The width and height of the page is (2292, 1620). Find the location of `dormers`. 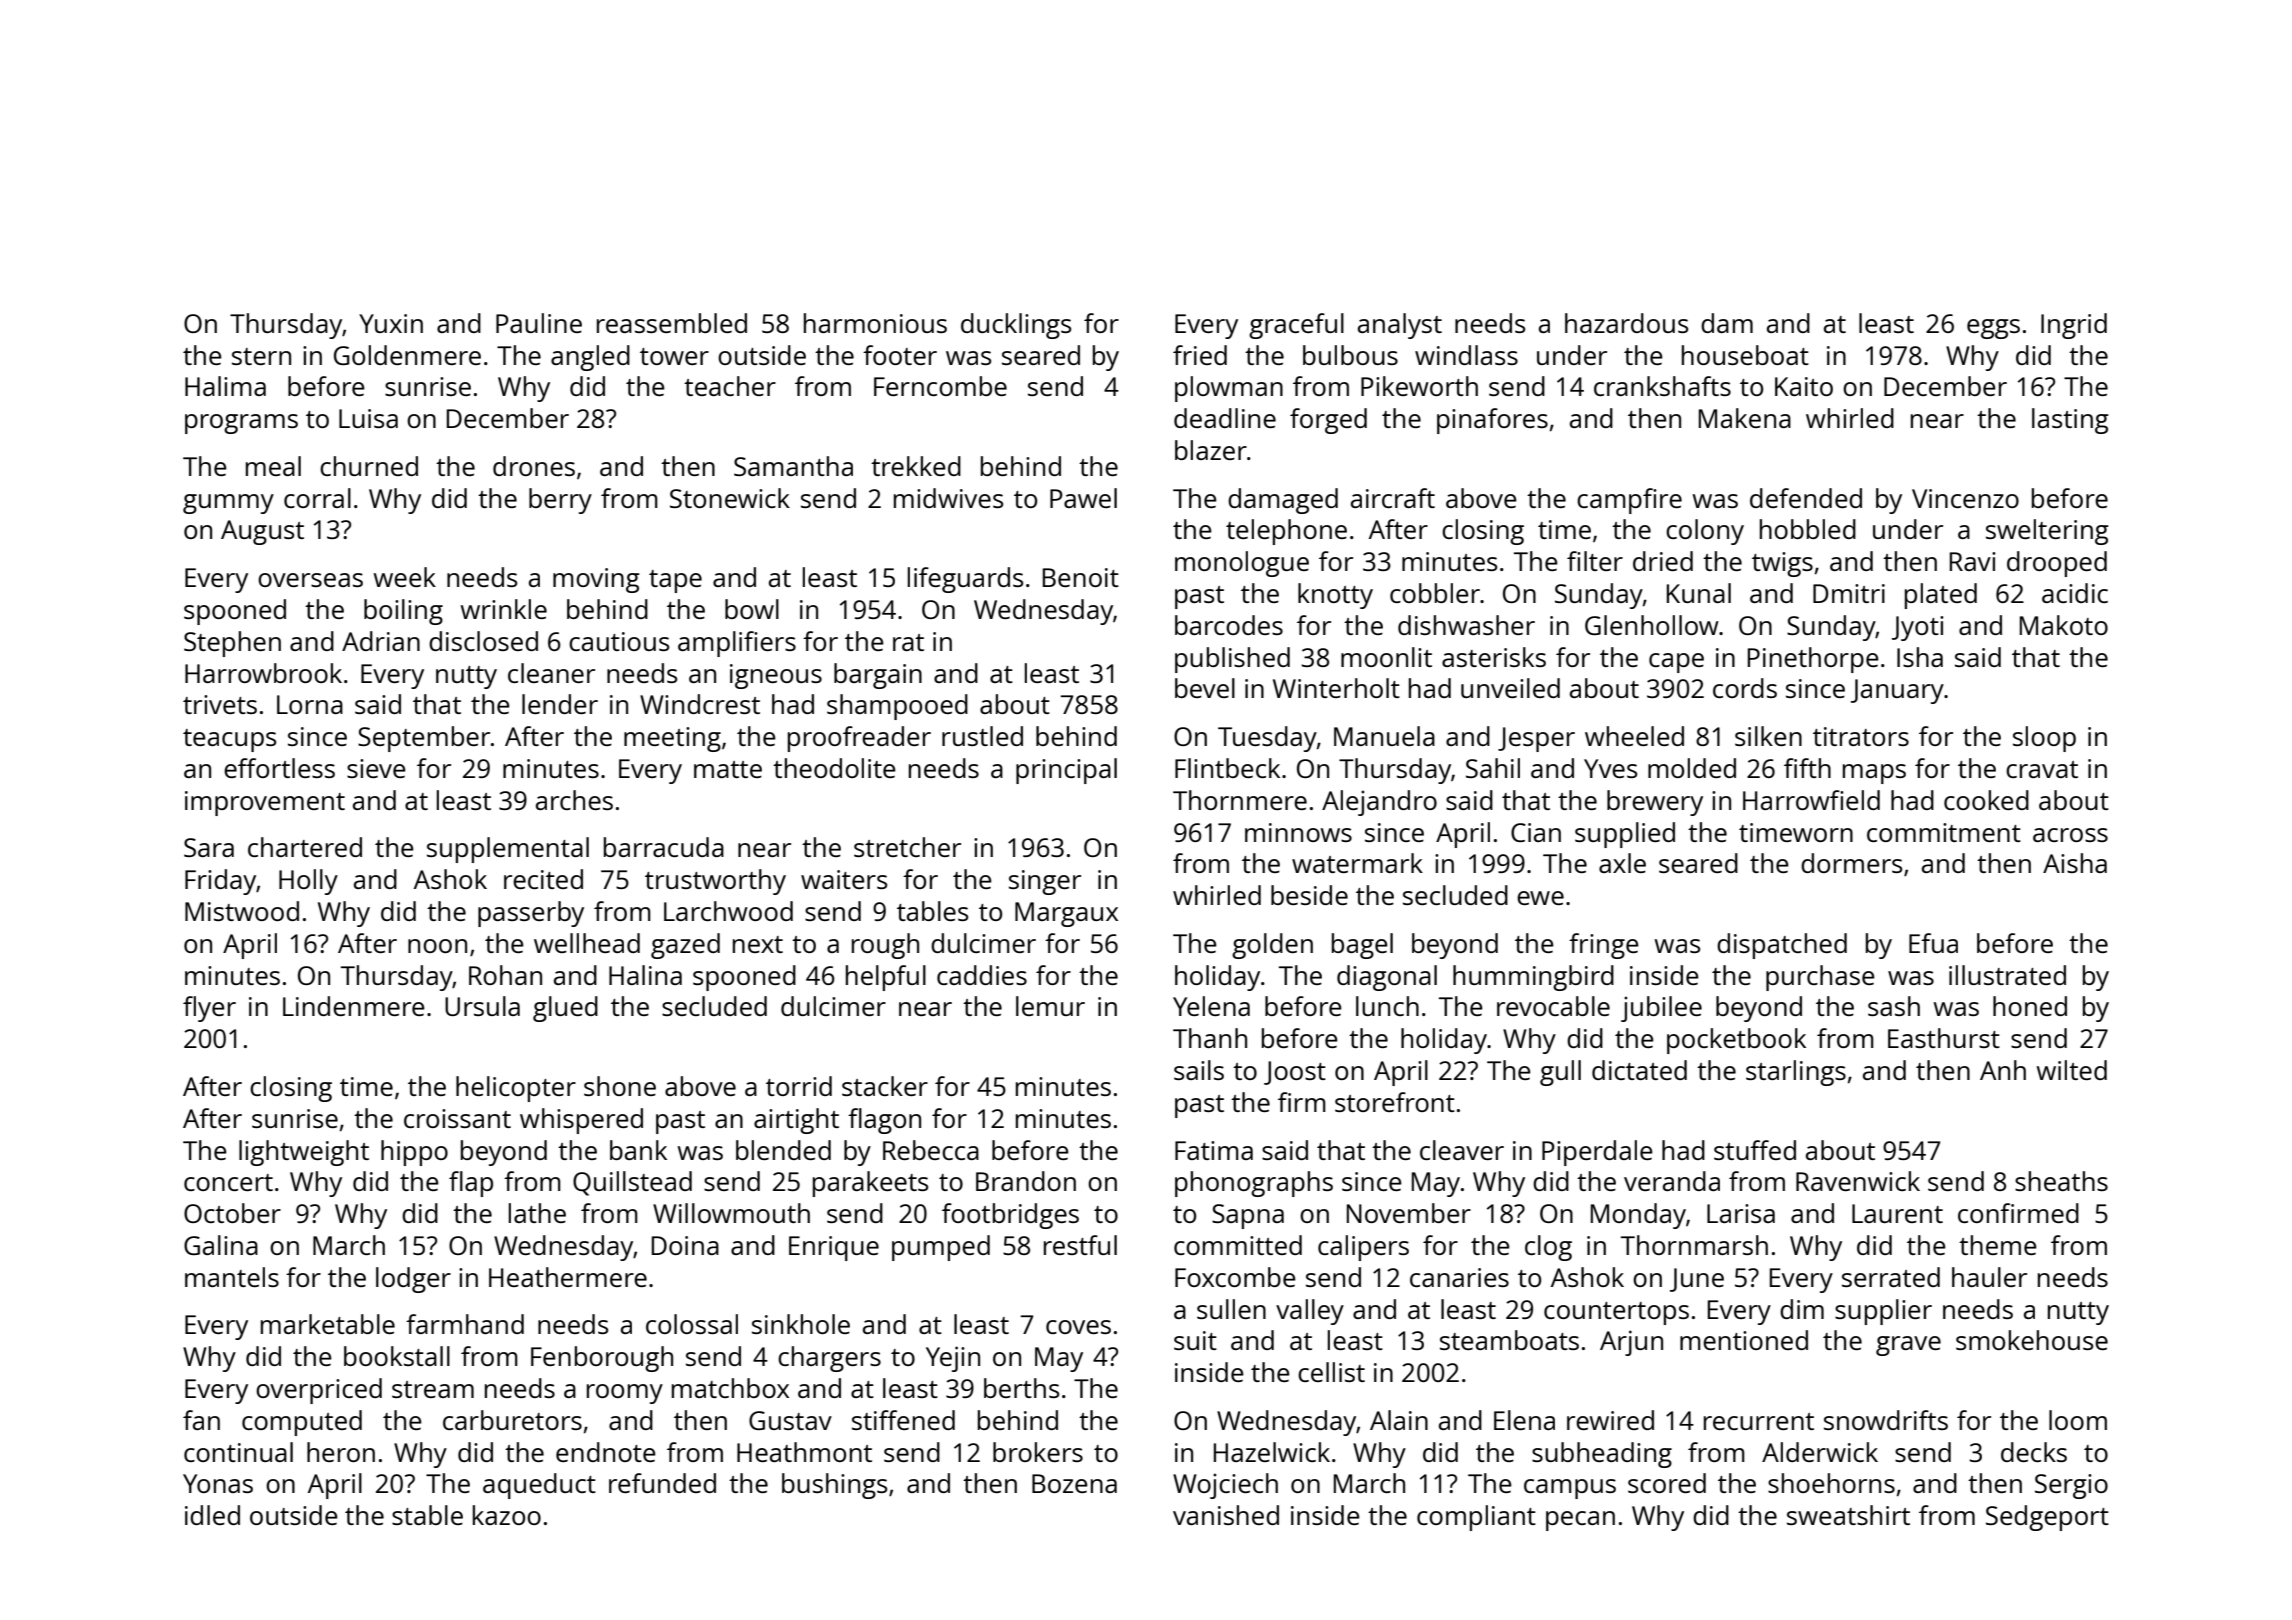

dormers is located at coordinates (1851, 863).
